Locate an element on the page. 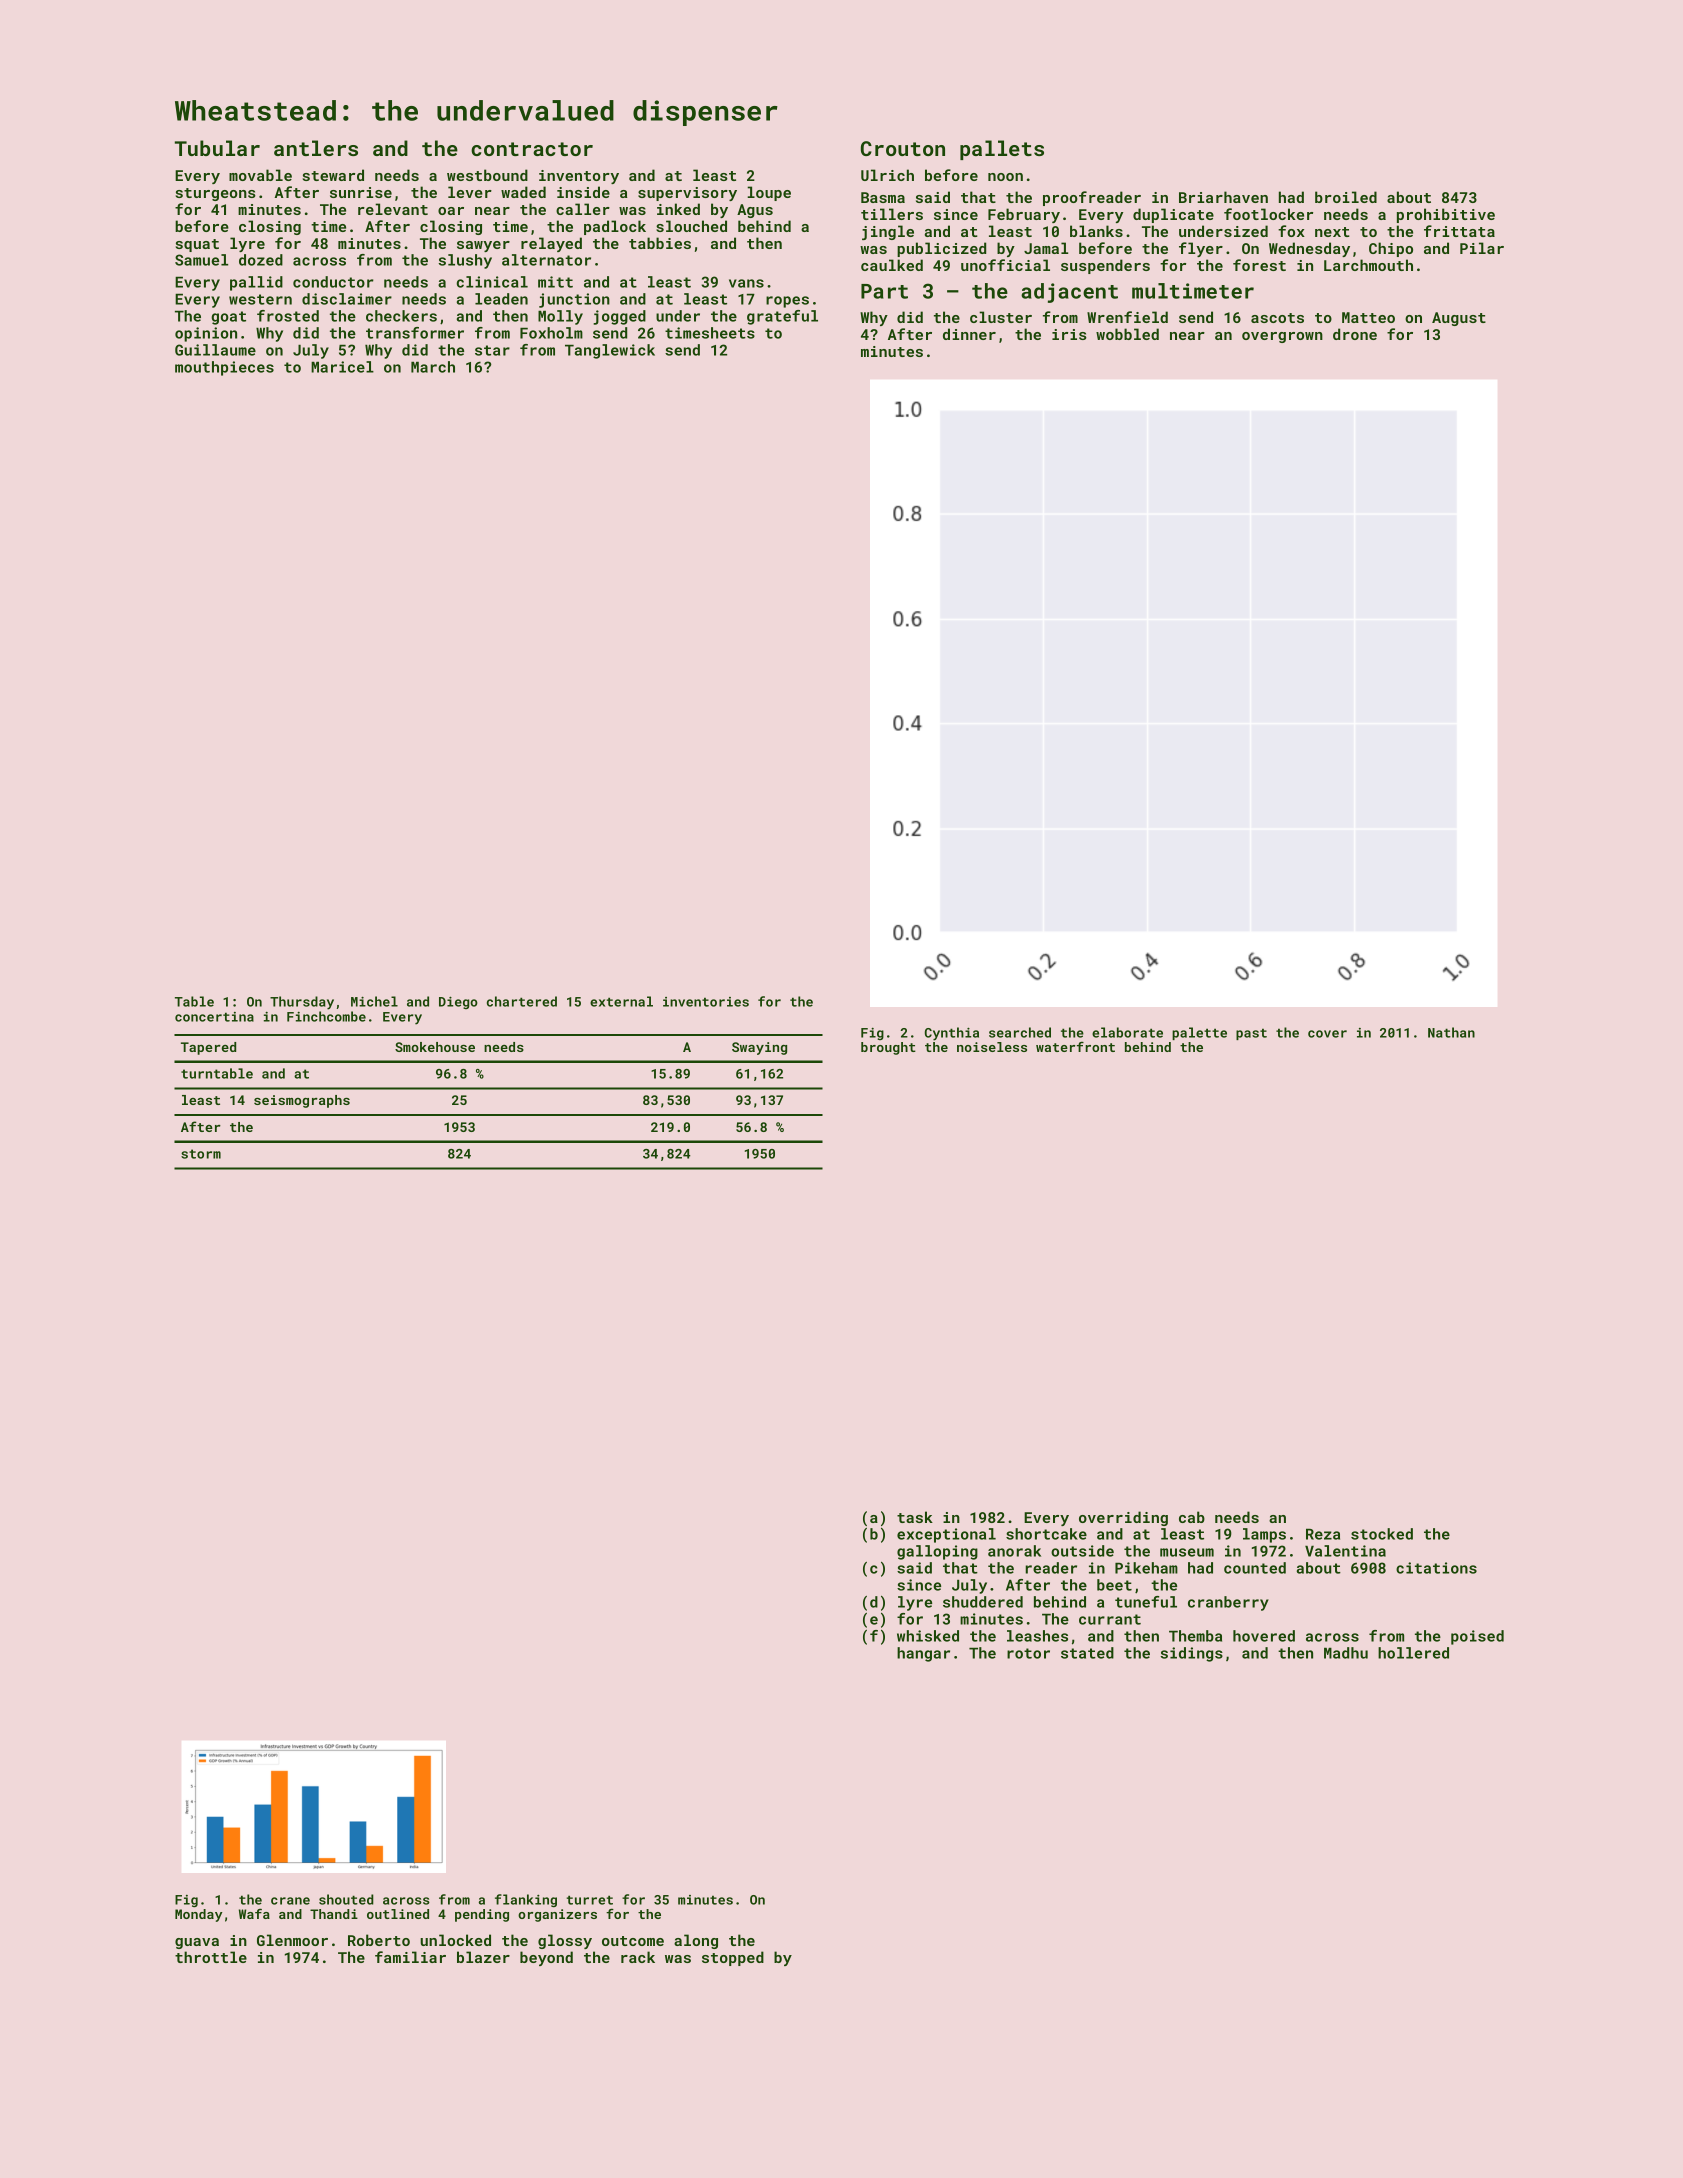 This image has width=1683, height=2178. cab is located at coordinates (1192, 1517).
